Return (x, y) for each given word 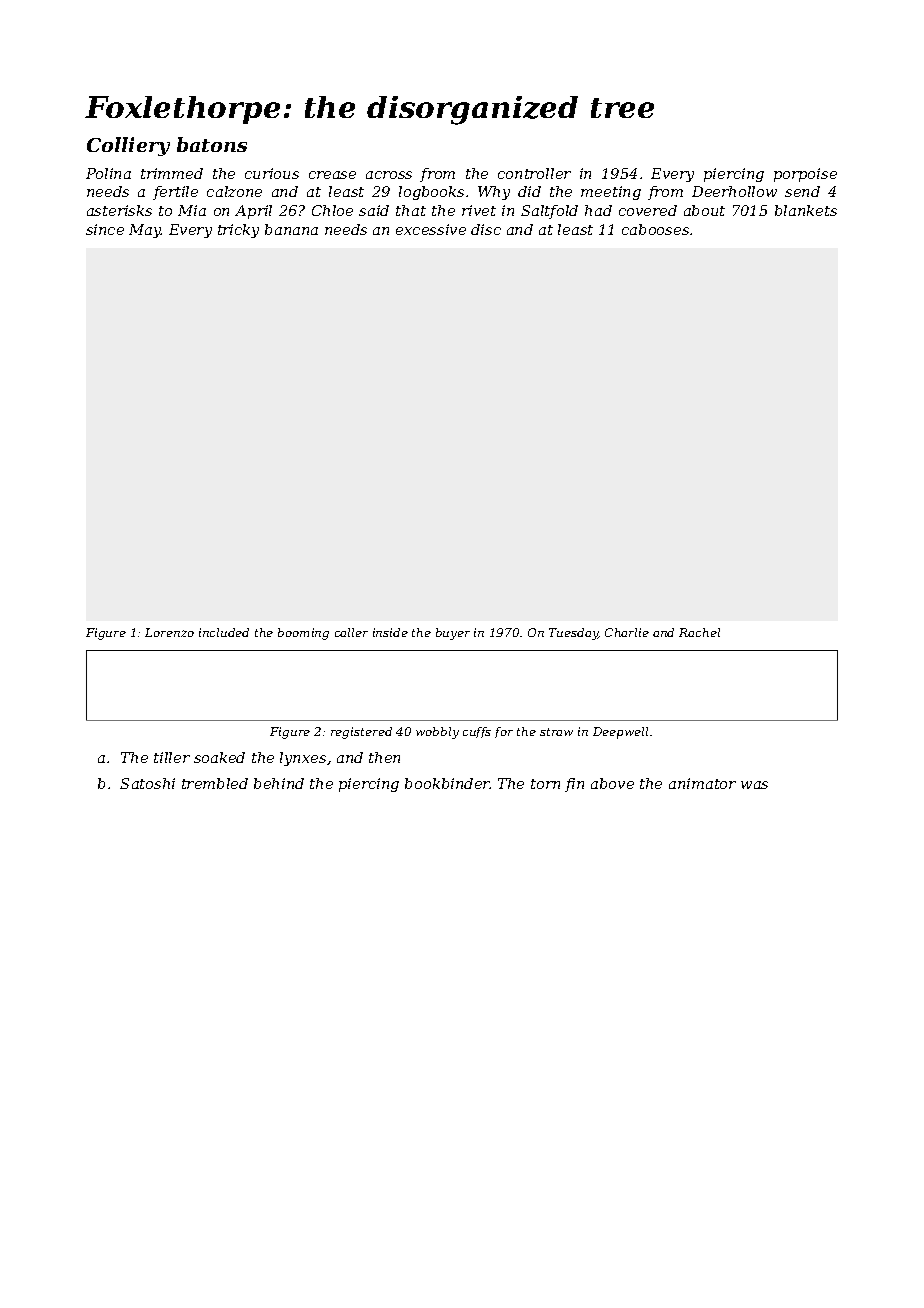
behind (279, 783)
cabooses (655, 229)
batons (212, 144)
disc (486, 229)
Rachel (699, 632)
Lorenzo (169, 632)
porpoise (805, 175)
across (389, 175)
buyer (453, 634)
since (105, 229)
